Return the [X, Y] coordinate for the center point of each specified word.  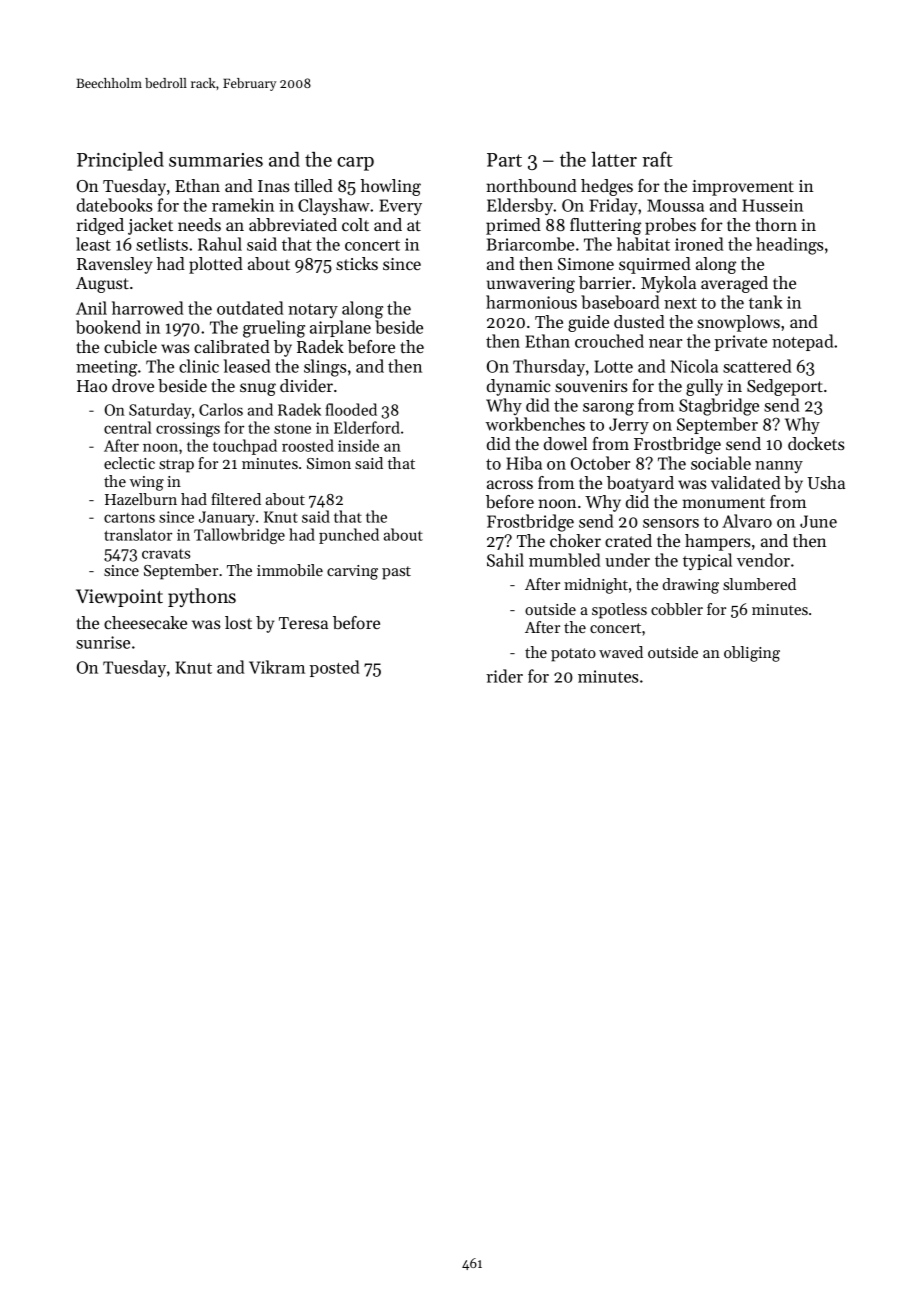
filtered [236, 499]
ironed [699, 244]
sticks [357, 263]
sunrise [103, 642]
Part [504, 160]
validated [746, 482]
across [510, 484]
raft [657, 159]
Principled [120, 161]
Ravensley [114, 265]
